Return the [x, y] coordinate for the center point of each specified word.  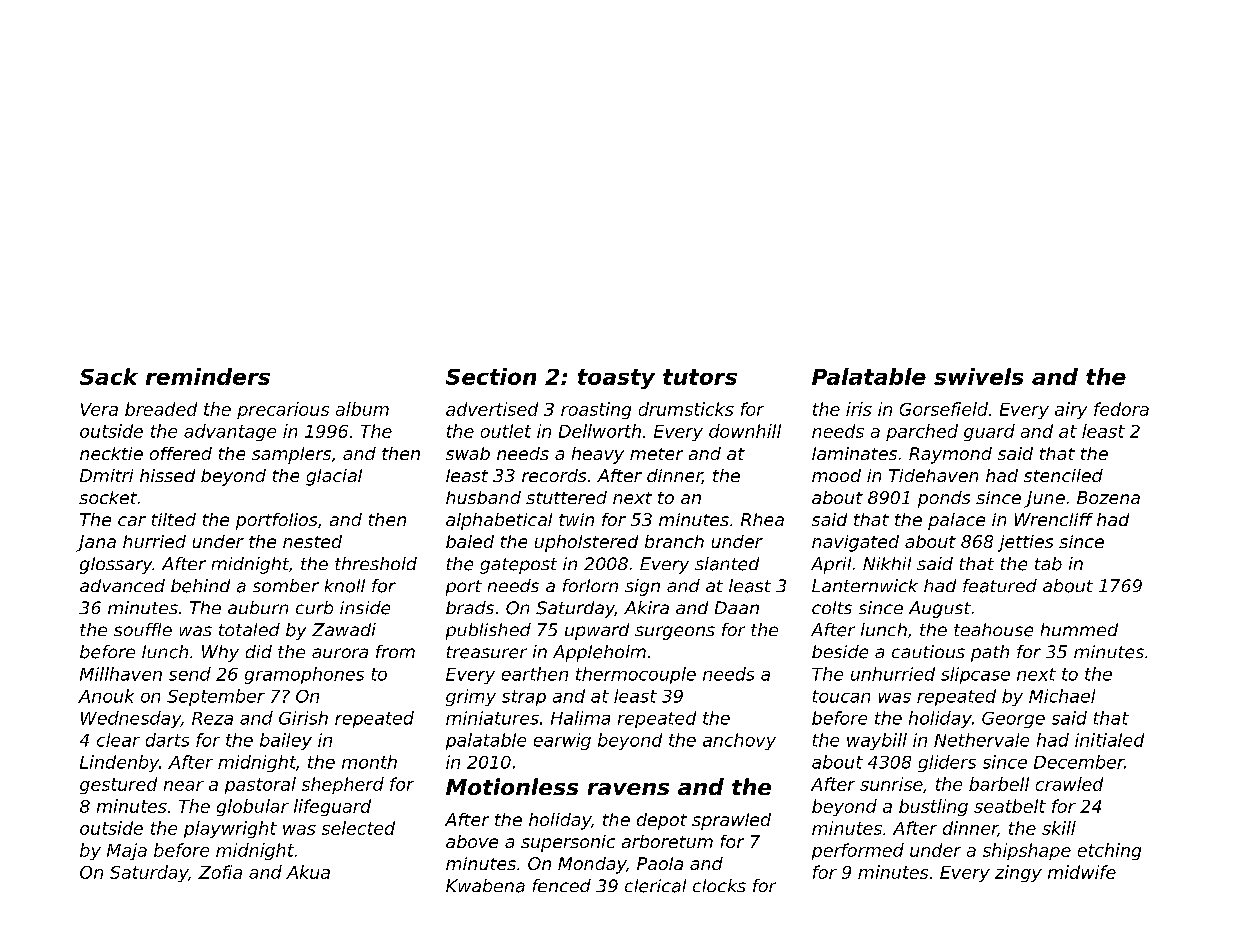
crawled [1069, 784]
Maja [127, 851]
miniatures [492, 718]
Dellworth [600, 431]
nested [312, 541]
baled [470, 541]
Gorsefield [944, 409]
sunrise [891, 784]
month [369, 762]
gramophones [304, 675]
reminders [208, 376]
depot [662, 821]
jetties [1025, 543]
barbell [999, 784]
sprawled [731, 821]
